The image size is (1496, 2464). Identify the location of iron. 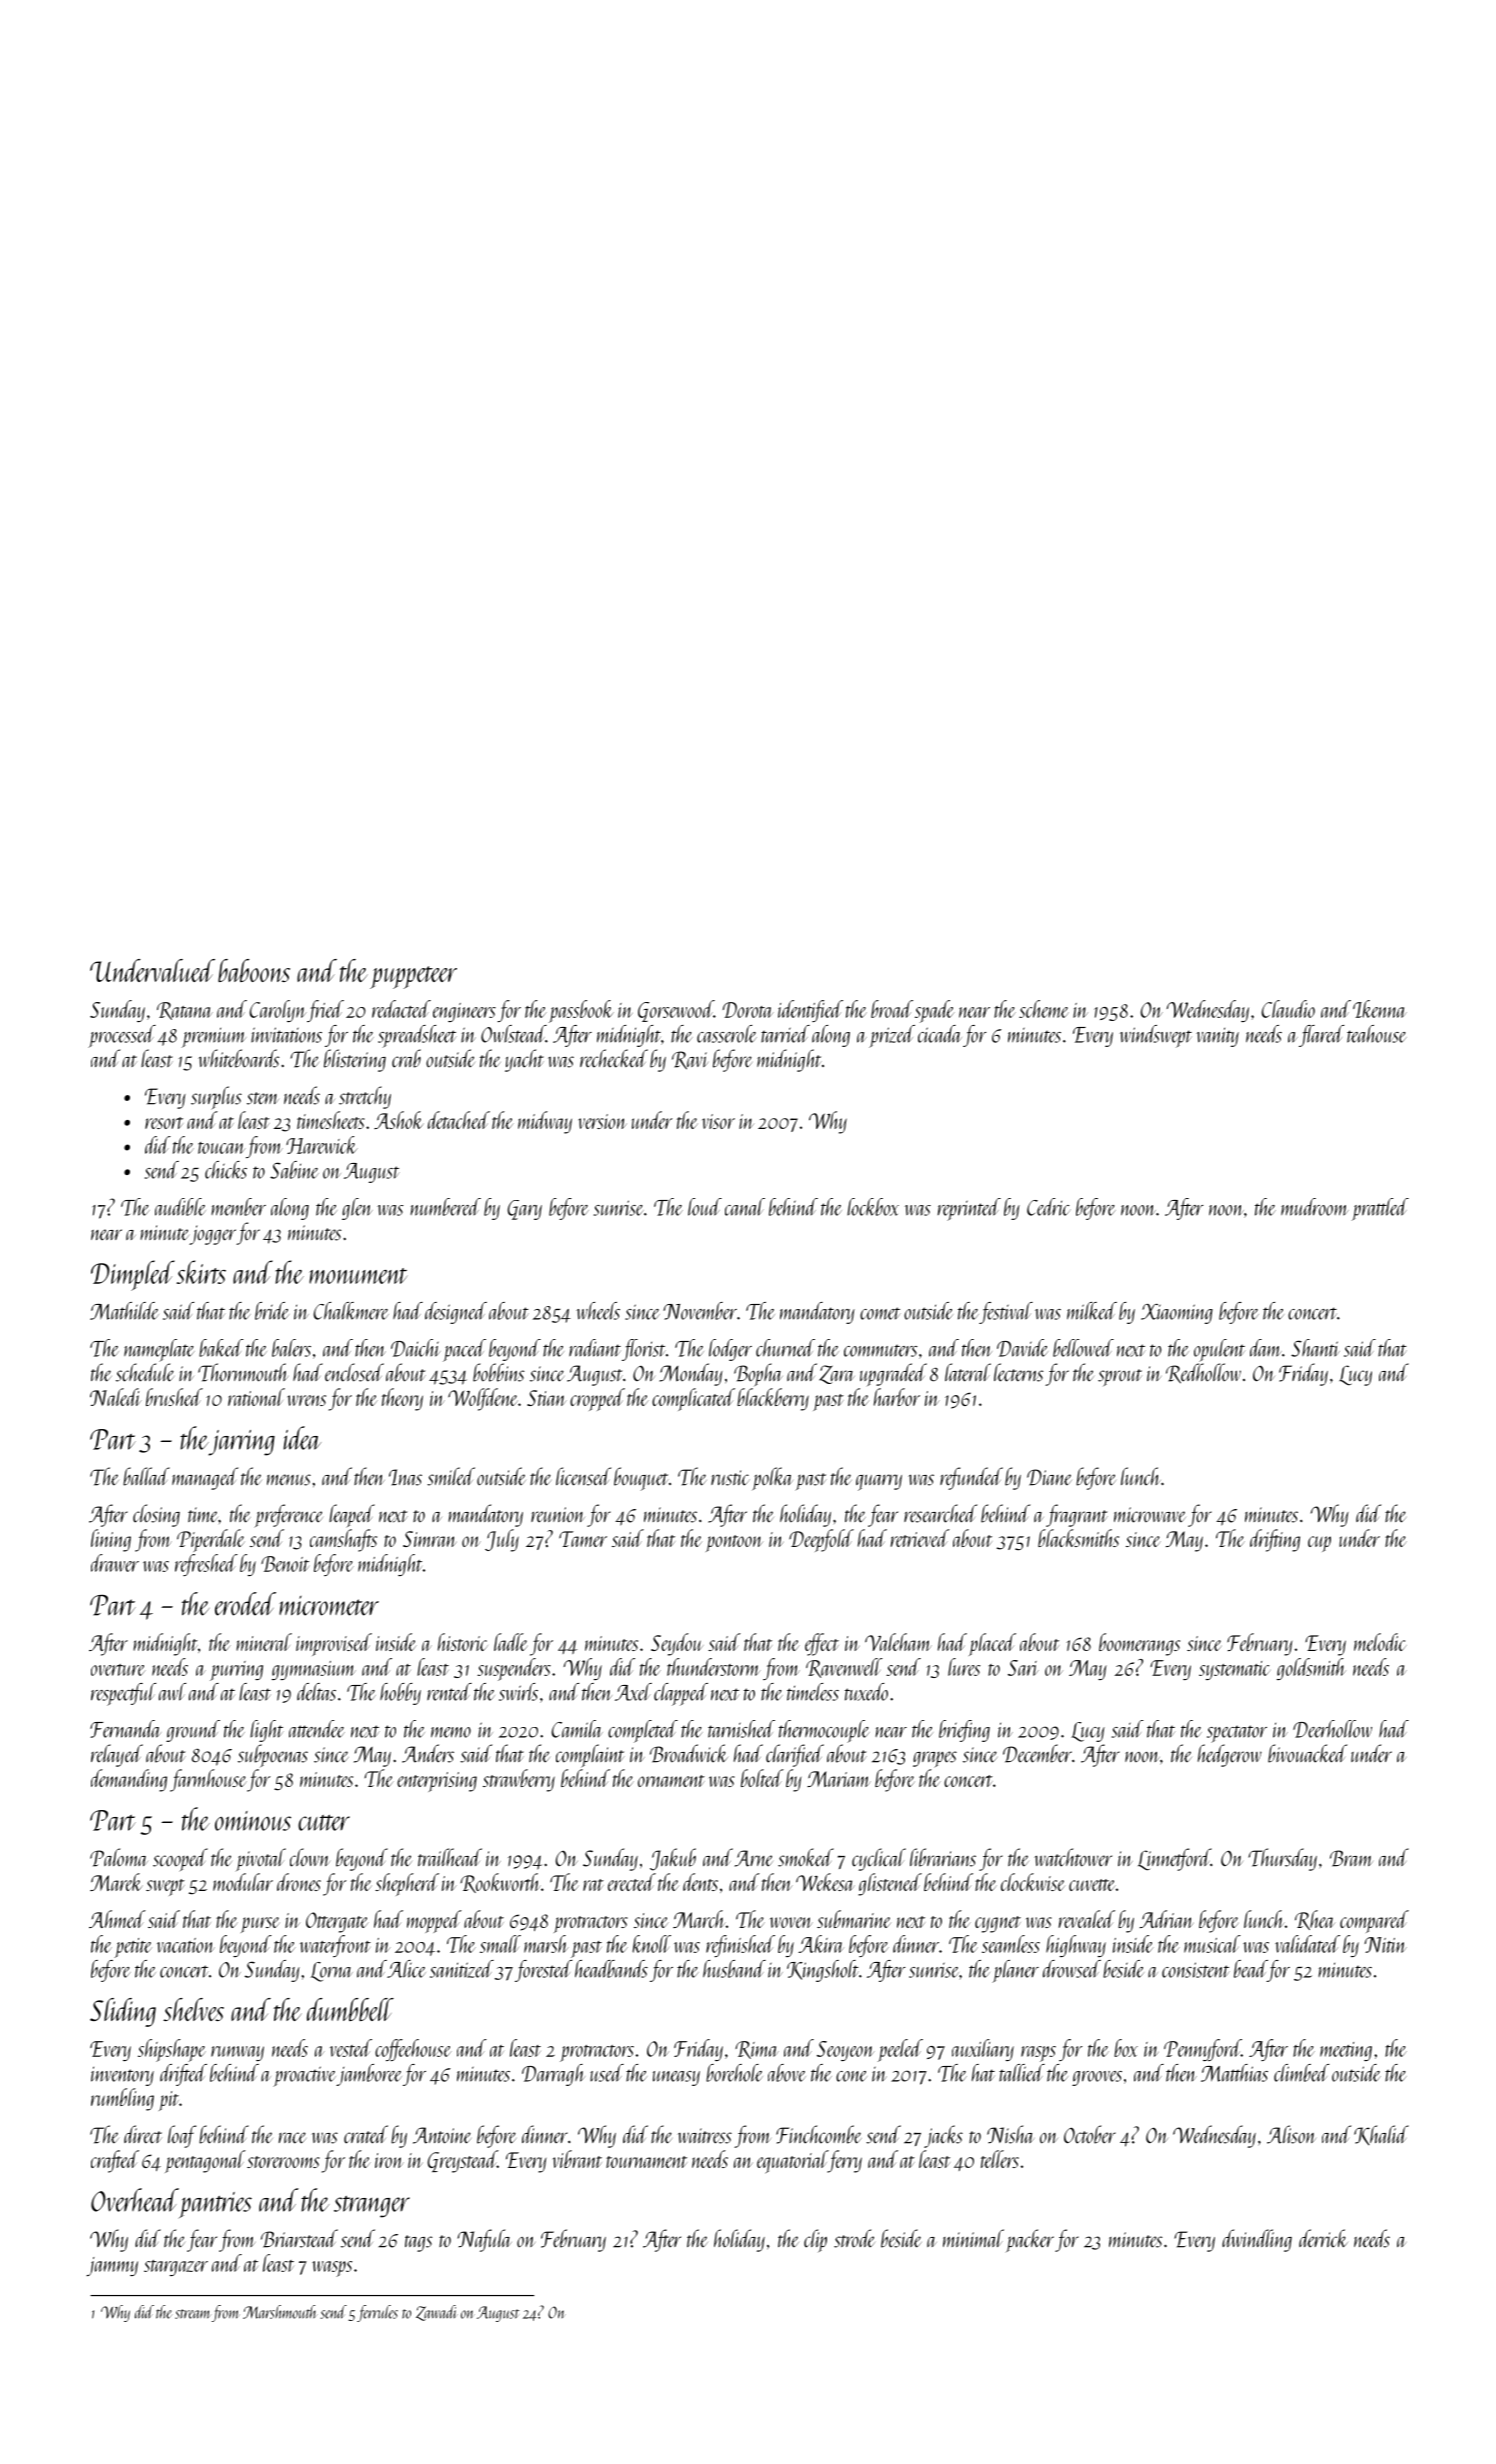
(389, 2160).
